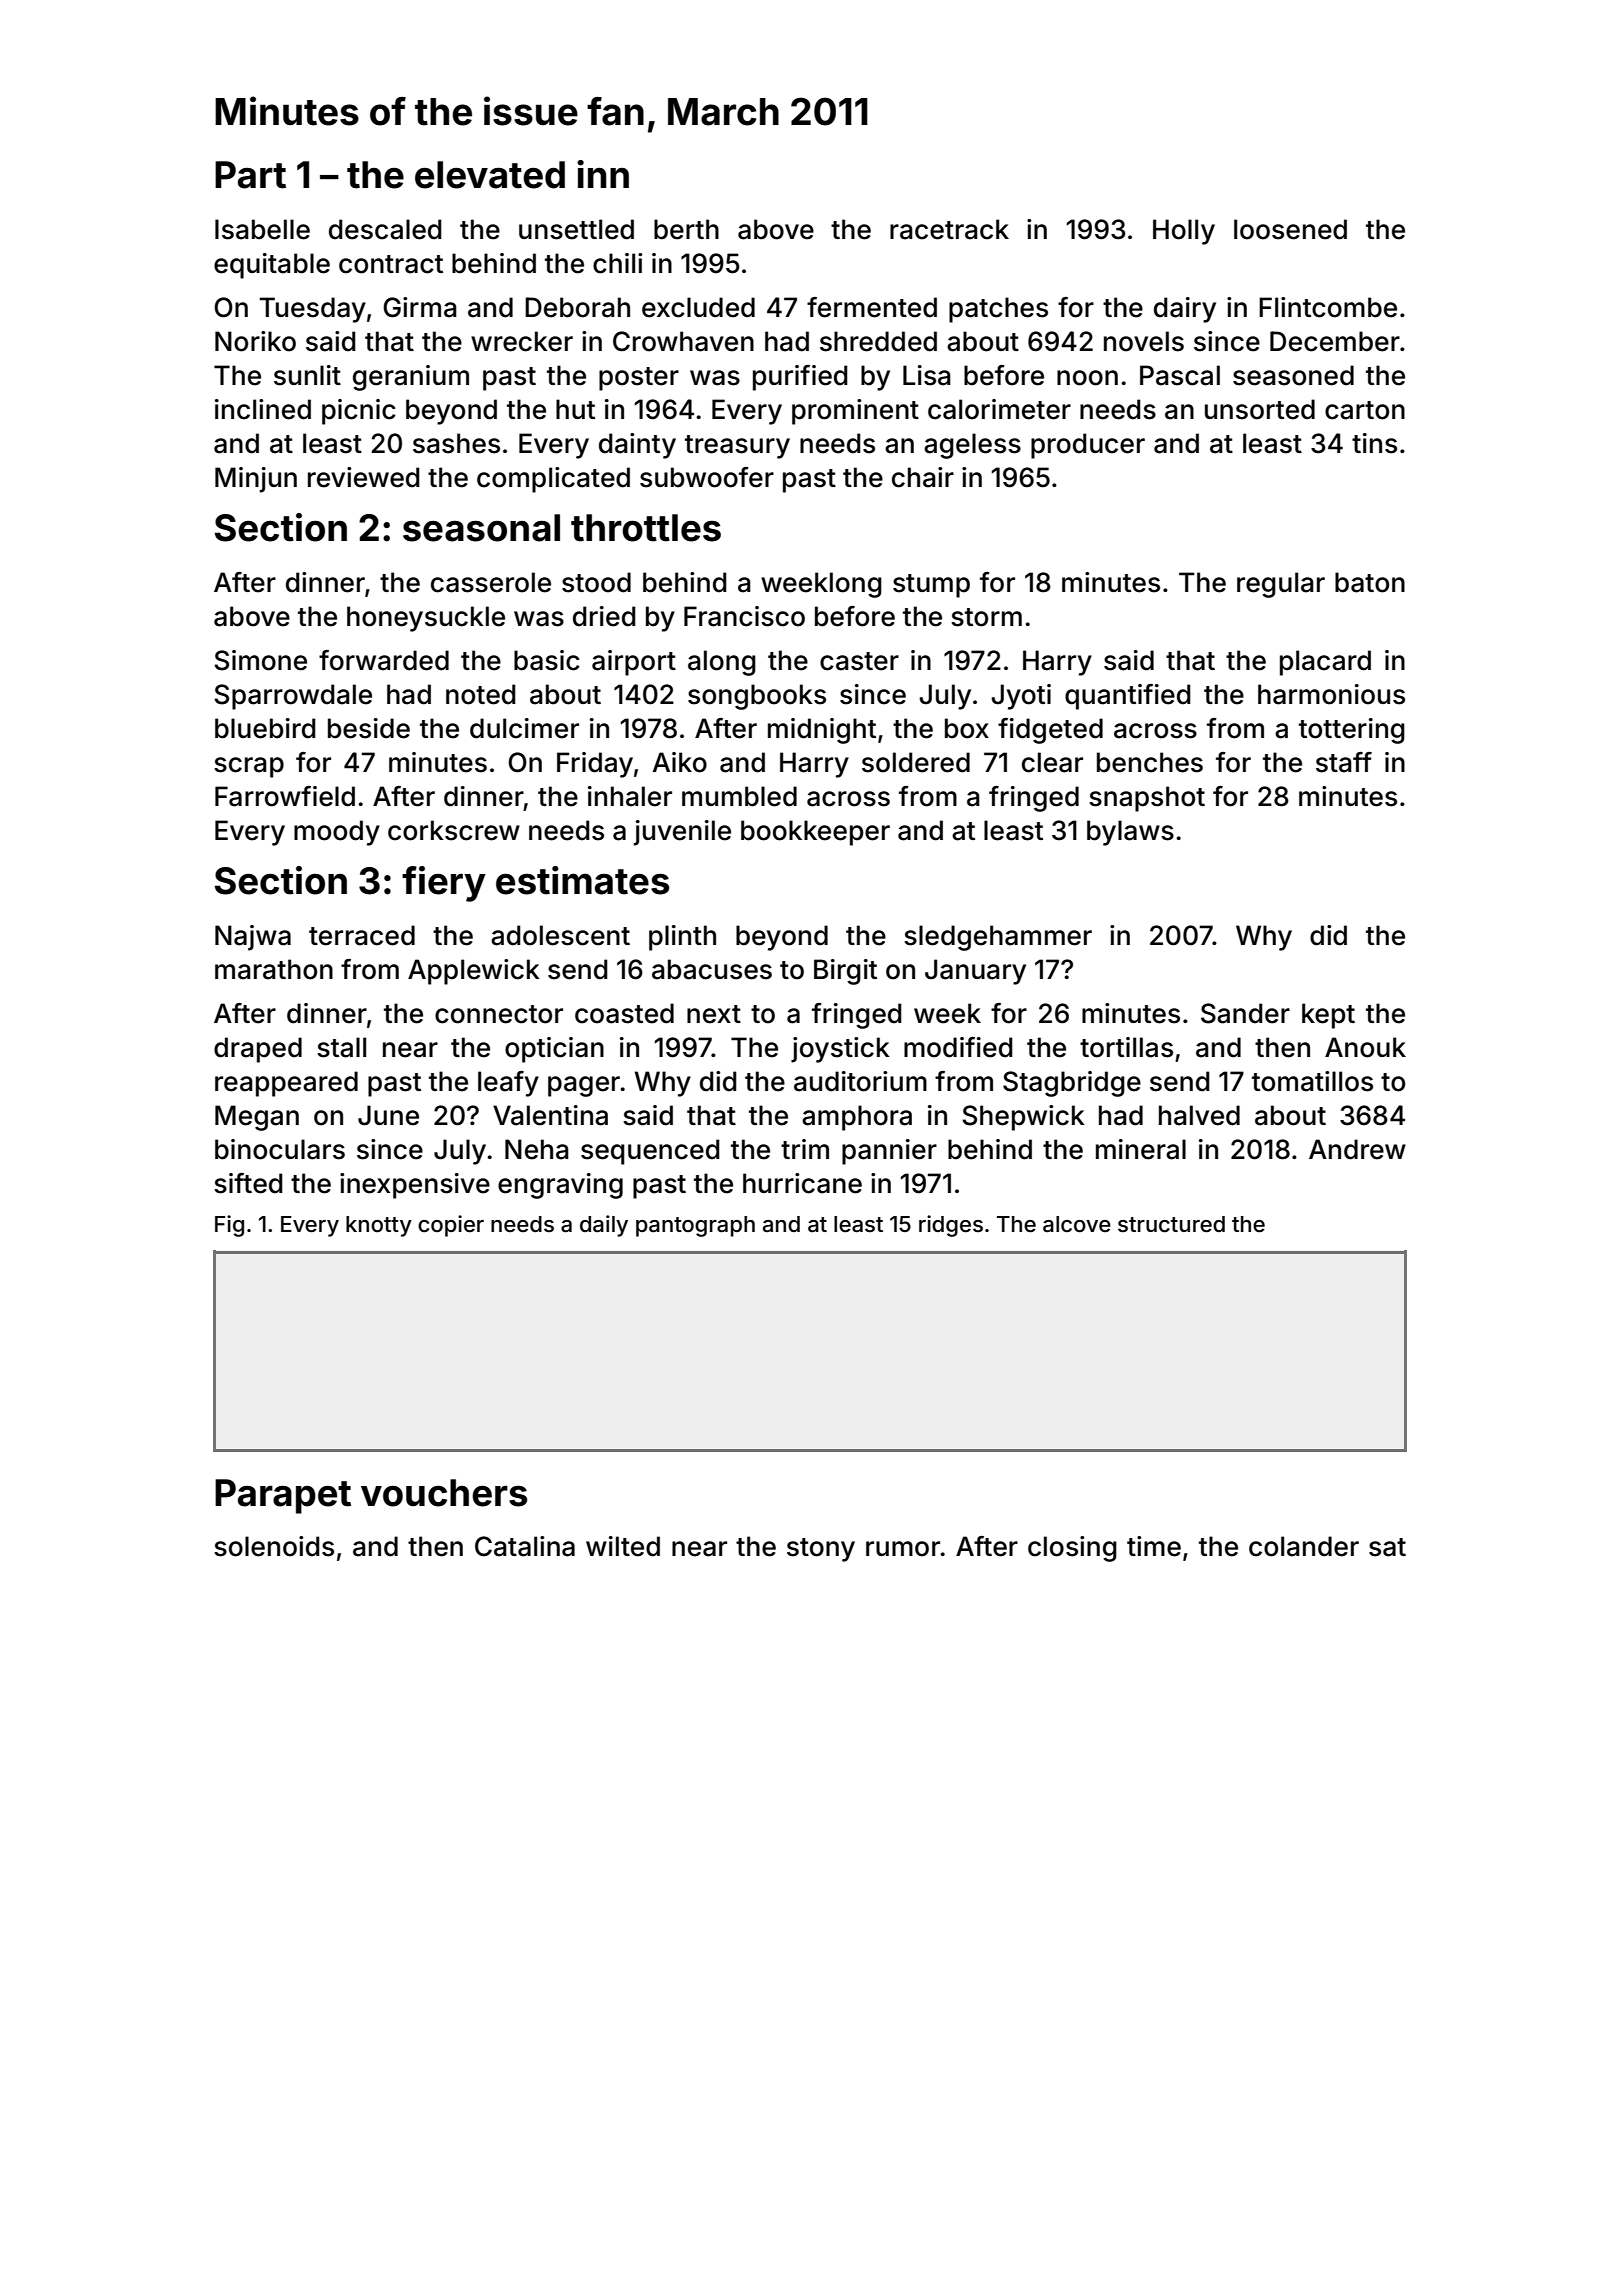 The image size is (1620, 2292). Describe the element at coordinates (256, 480) in the screenshot. I see `Minjun` at that location.
